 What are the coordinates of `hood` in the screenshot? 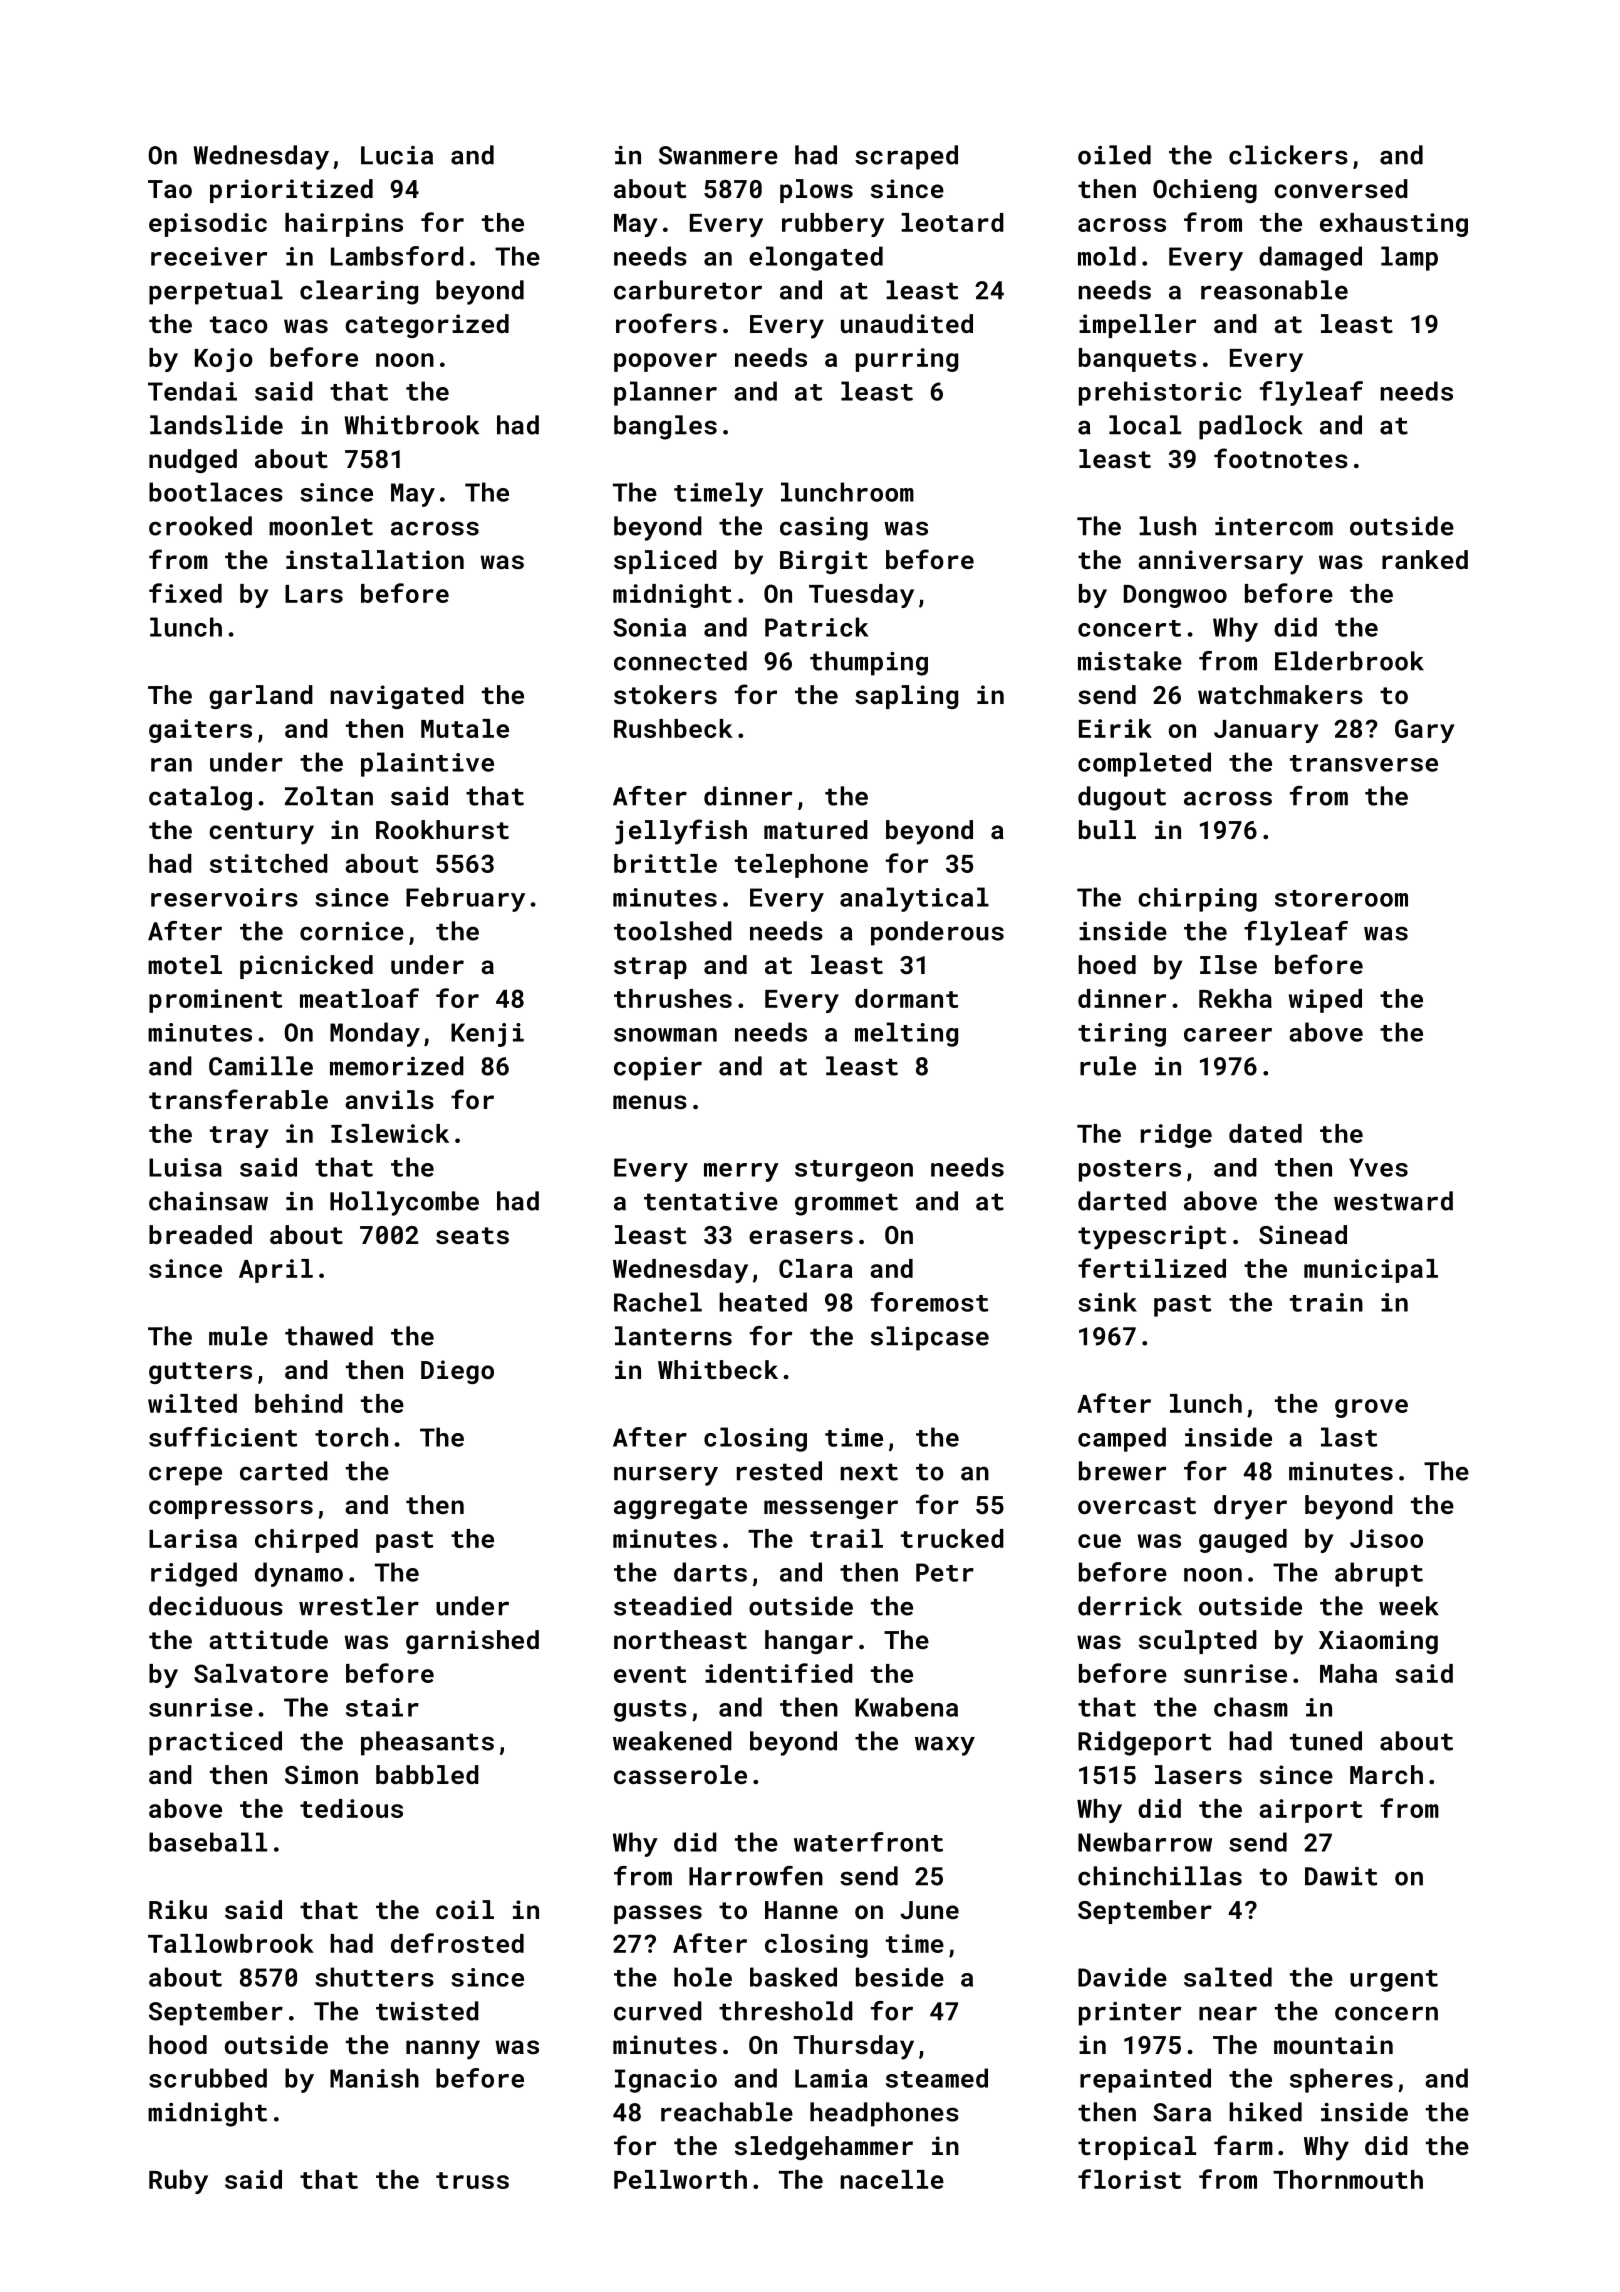 It's located at (178, 2044).
